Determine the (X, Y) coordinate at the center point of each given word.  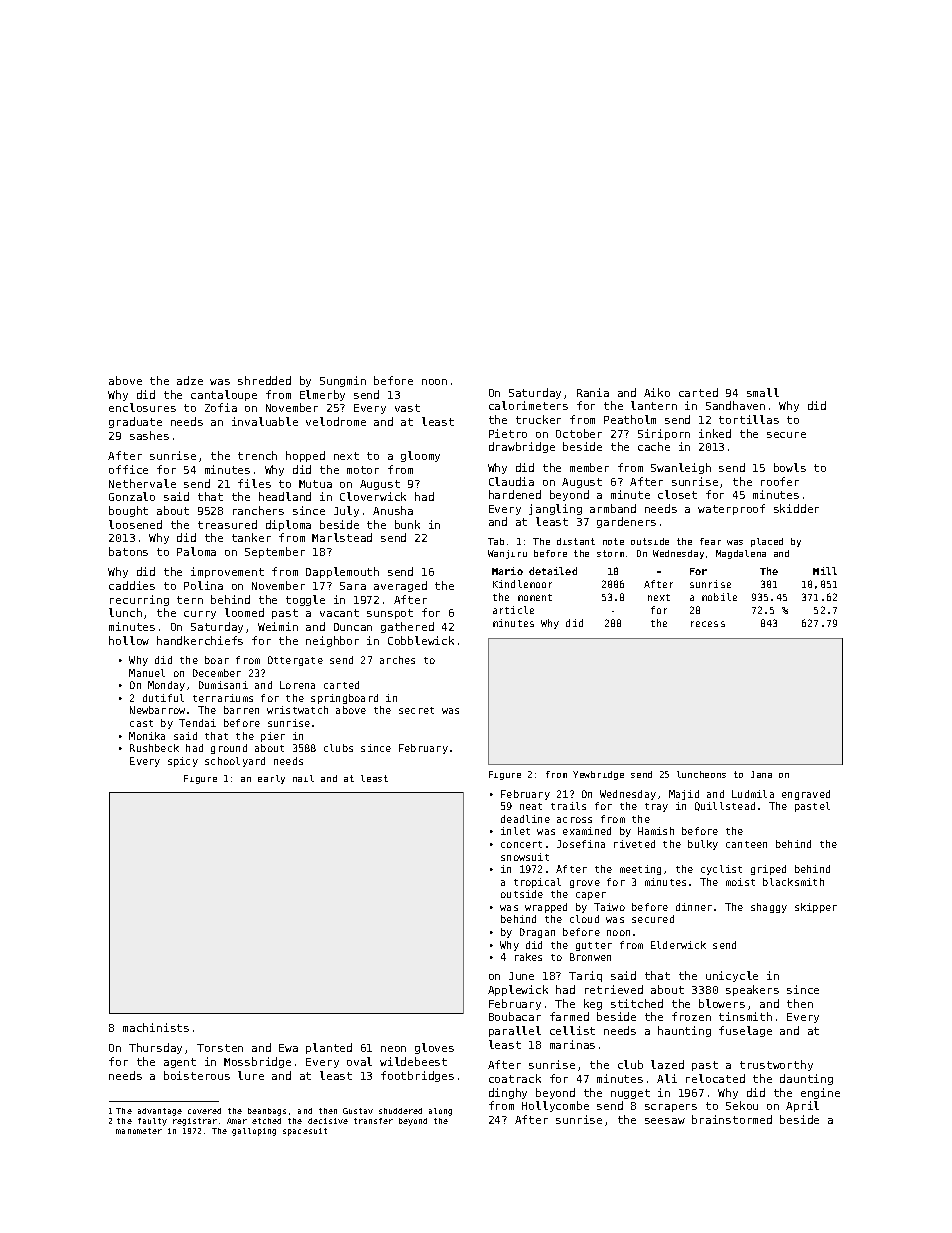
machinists (156, 1027)
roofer (780, 481)
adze (190, 380)
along (440, 1112)
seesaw (665, 1121)
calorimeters (528, 405)
